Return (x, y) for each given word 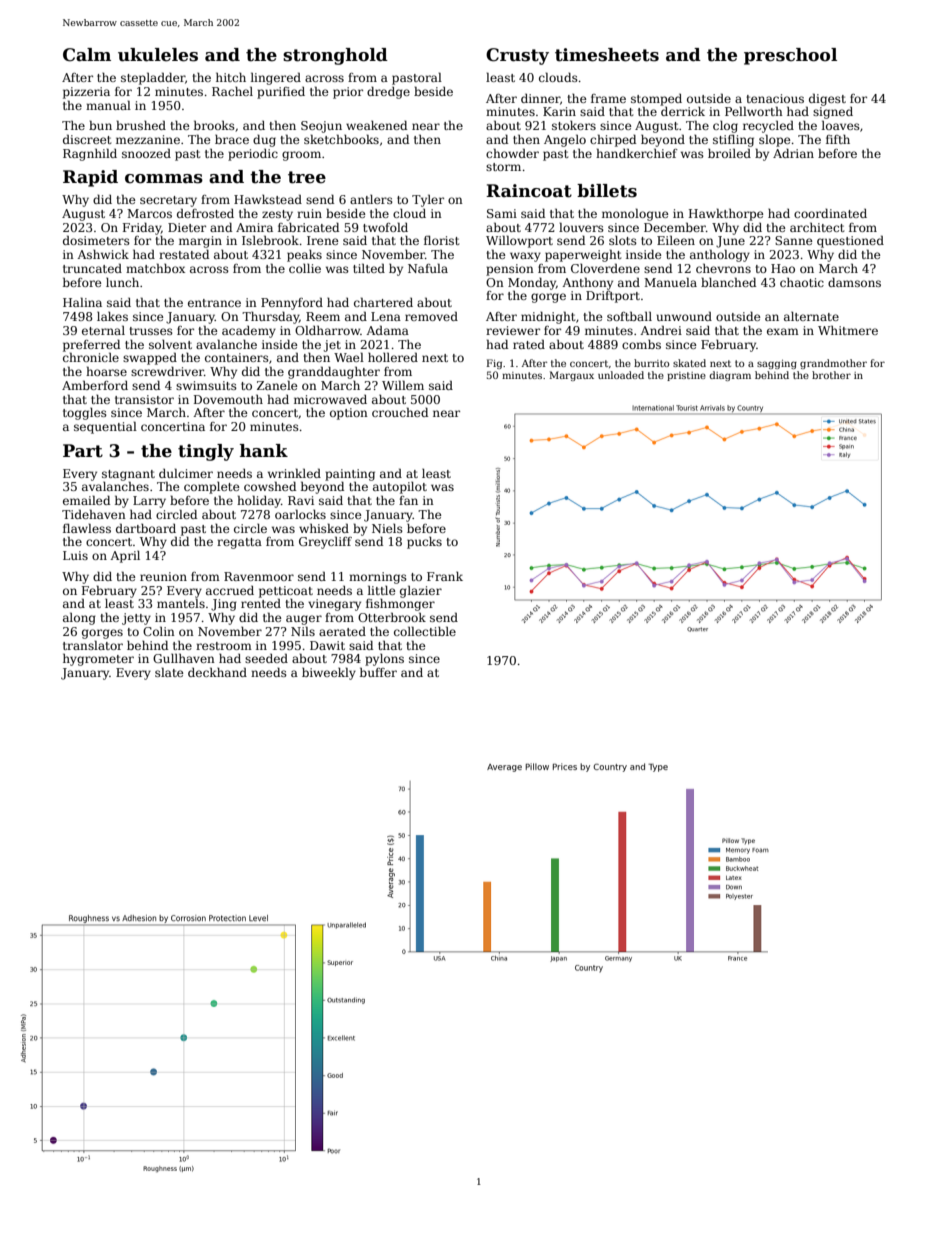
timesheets (607, 55)
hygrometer (98, 659)
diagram (730, 376)
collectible (425, 631)
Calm (87, 55)
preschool (790, 56)
